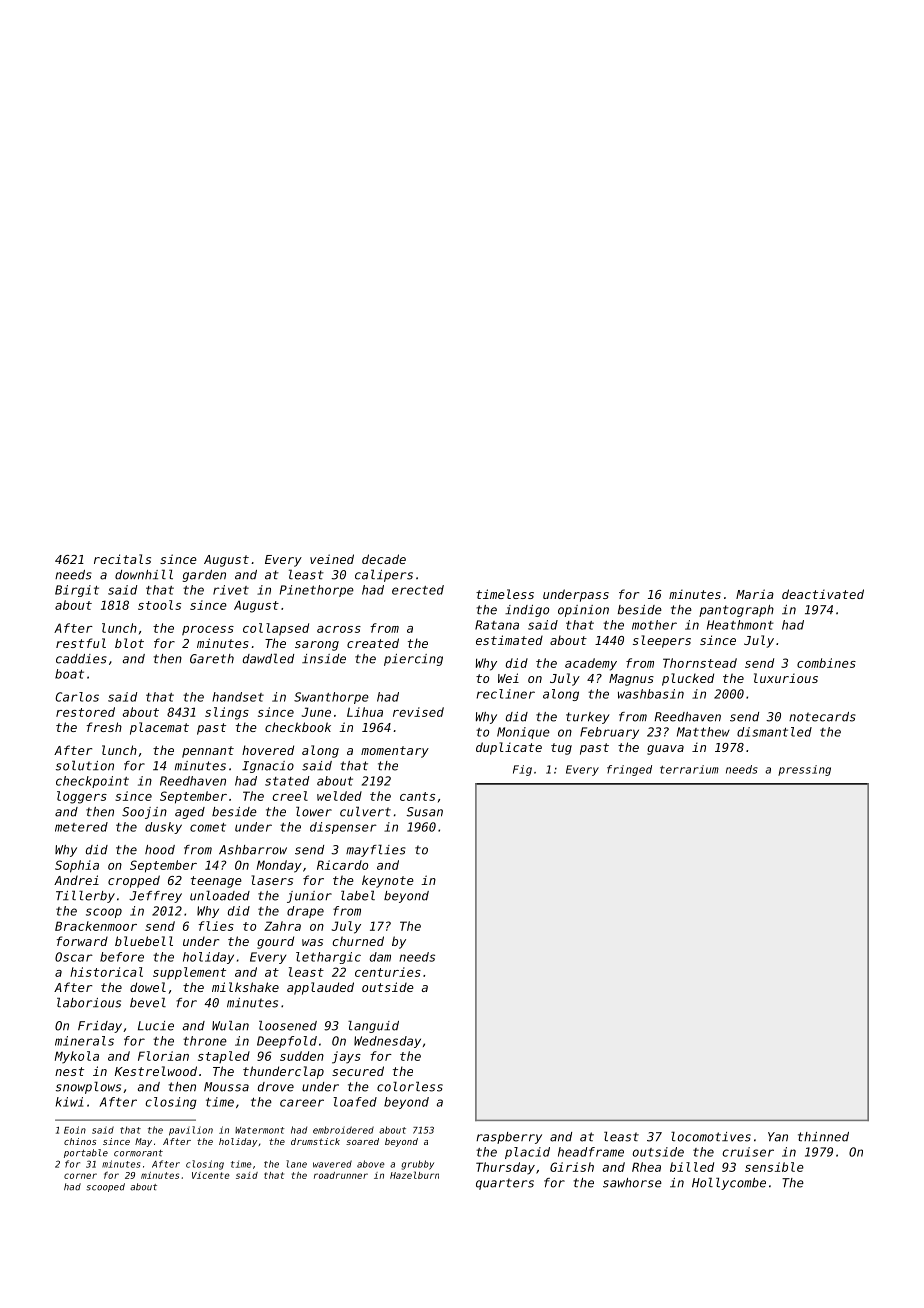 This screenshot has height=1308, width=924. Describe the element at coordinates (711, 1136) in the screenshot. I see `locomotives` at that location.
